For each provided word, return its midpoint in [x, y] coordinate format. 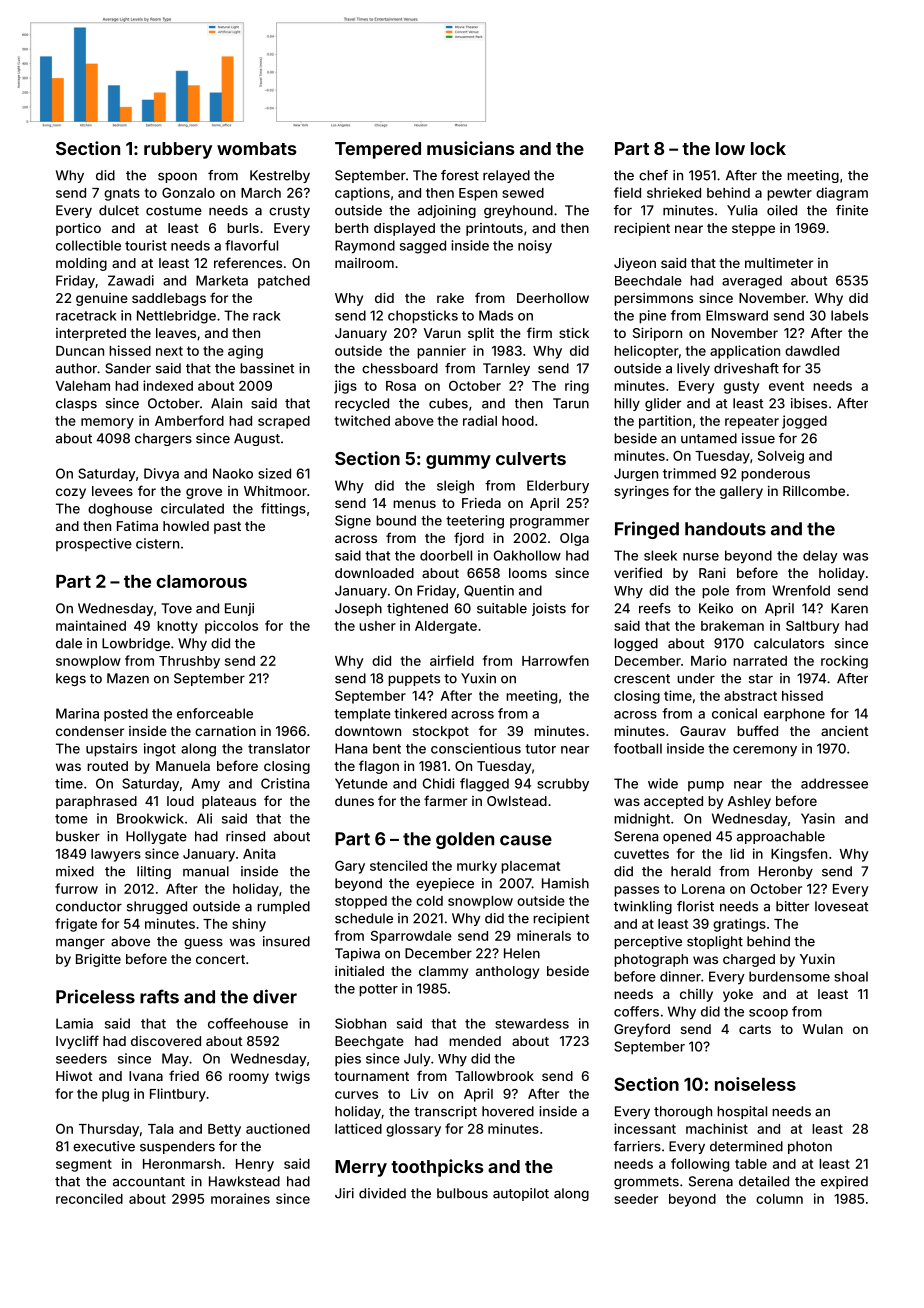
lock [768, 148]
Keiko [716, 608]
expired [844, 1182]
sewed [523, 193]
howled [186, 526]
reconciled [89, 1198]
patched [284, 281]
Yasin [818, 818]
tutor [540, 749]
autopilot [521, 1194]
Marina [77, 713]
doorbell [446, 555]
